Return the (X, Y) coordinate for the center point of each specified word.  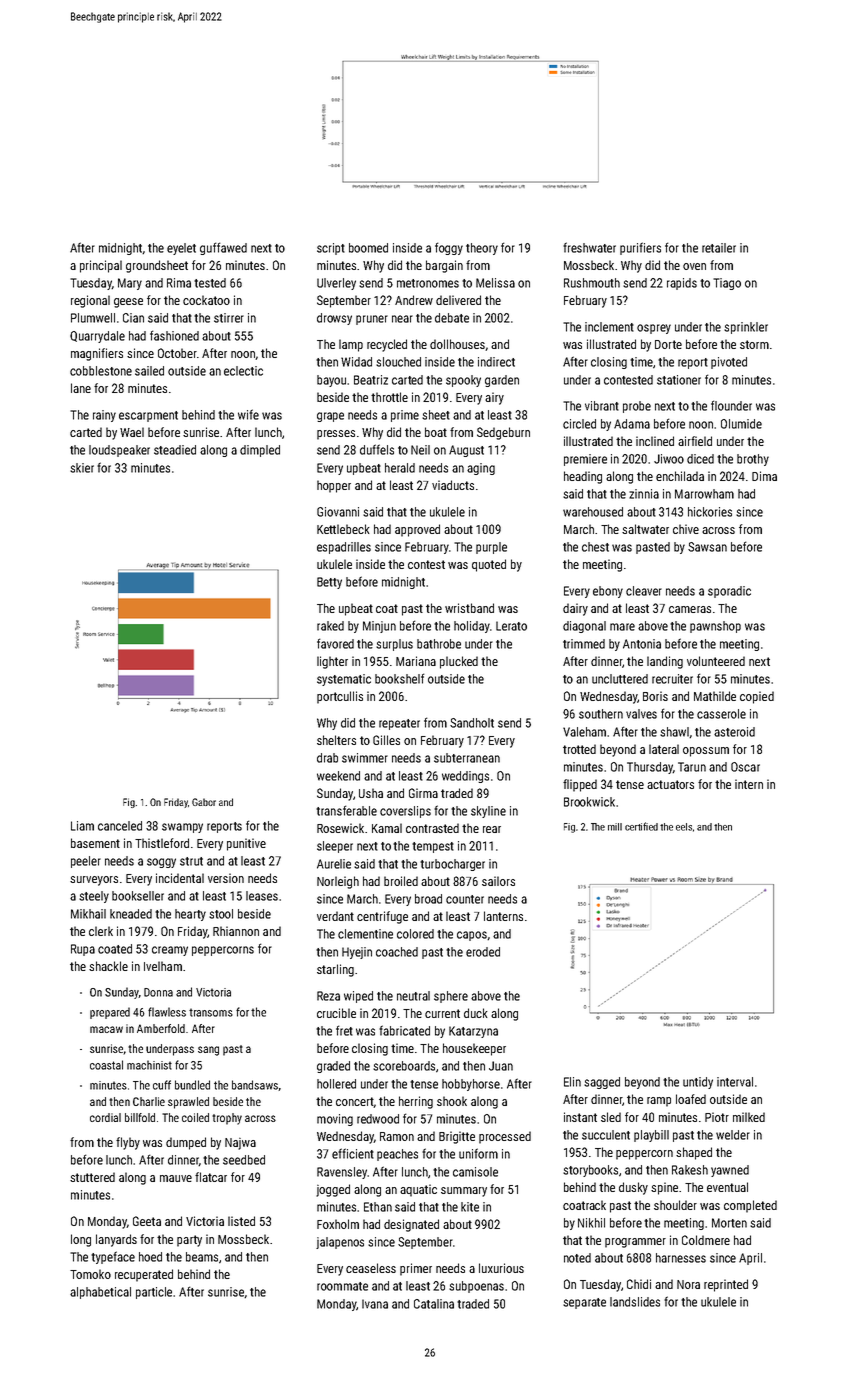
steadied (175, 450)
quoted (489, 565)
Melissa (495, 283)
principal (101, 266)
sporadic (729, 592)
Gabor (204, 802)
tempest (433, 847)
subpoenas (476, 1287)
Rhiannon (236, 931)
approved (417, 530)
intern (749, 784)
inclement (609, 327)
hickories (710, 512)
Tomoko (90, 1274)
